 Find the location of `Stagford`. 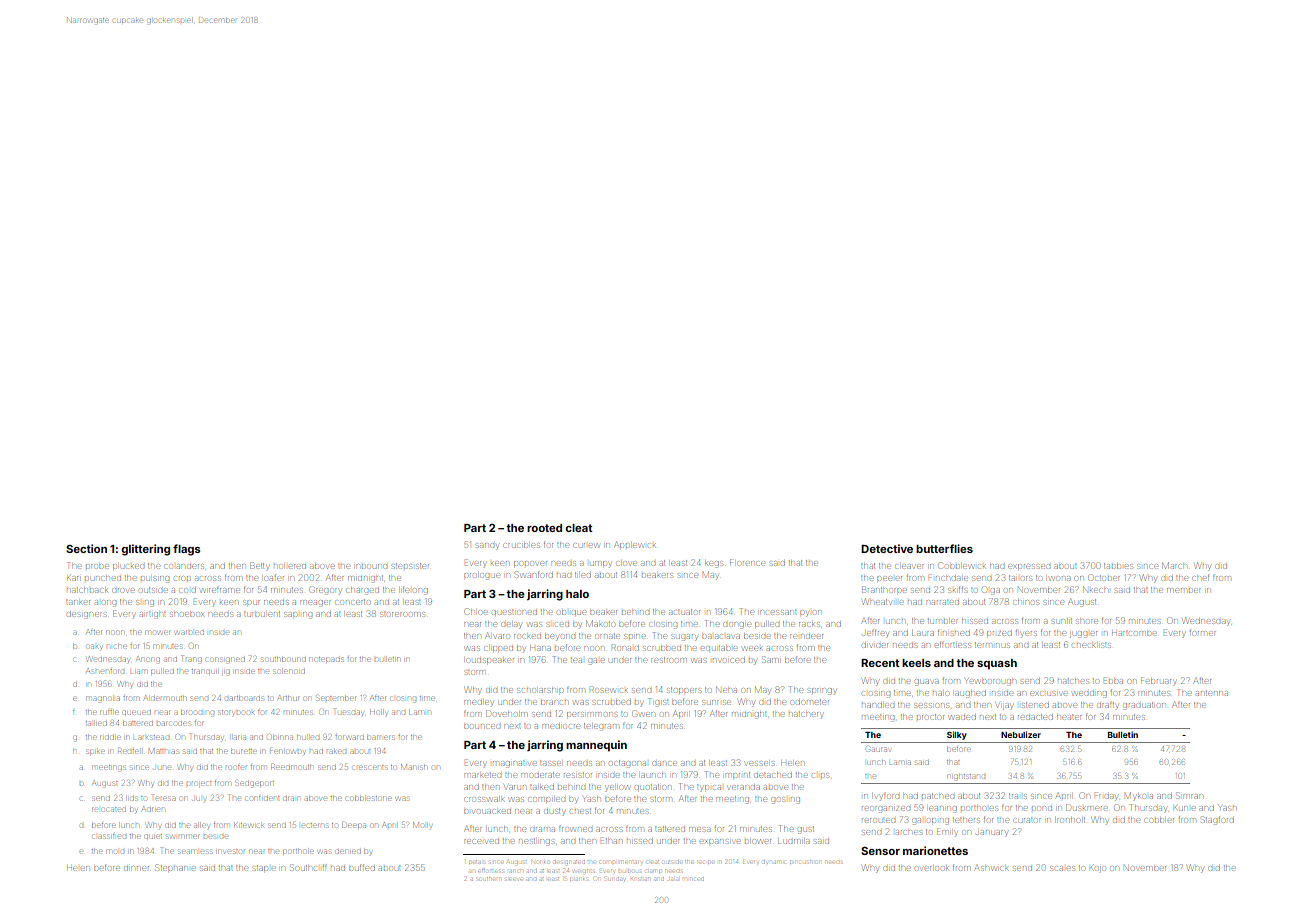

Stagford is located at coordinates (1217, 820).
